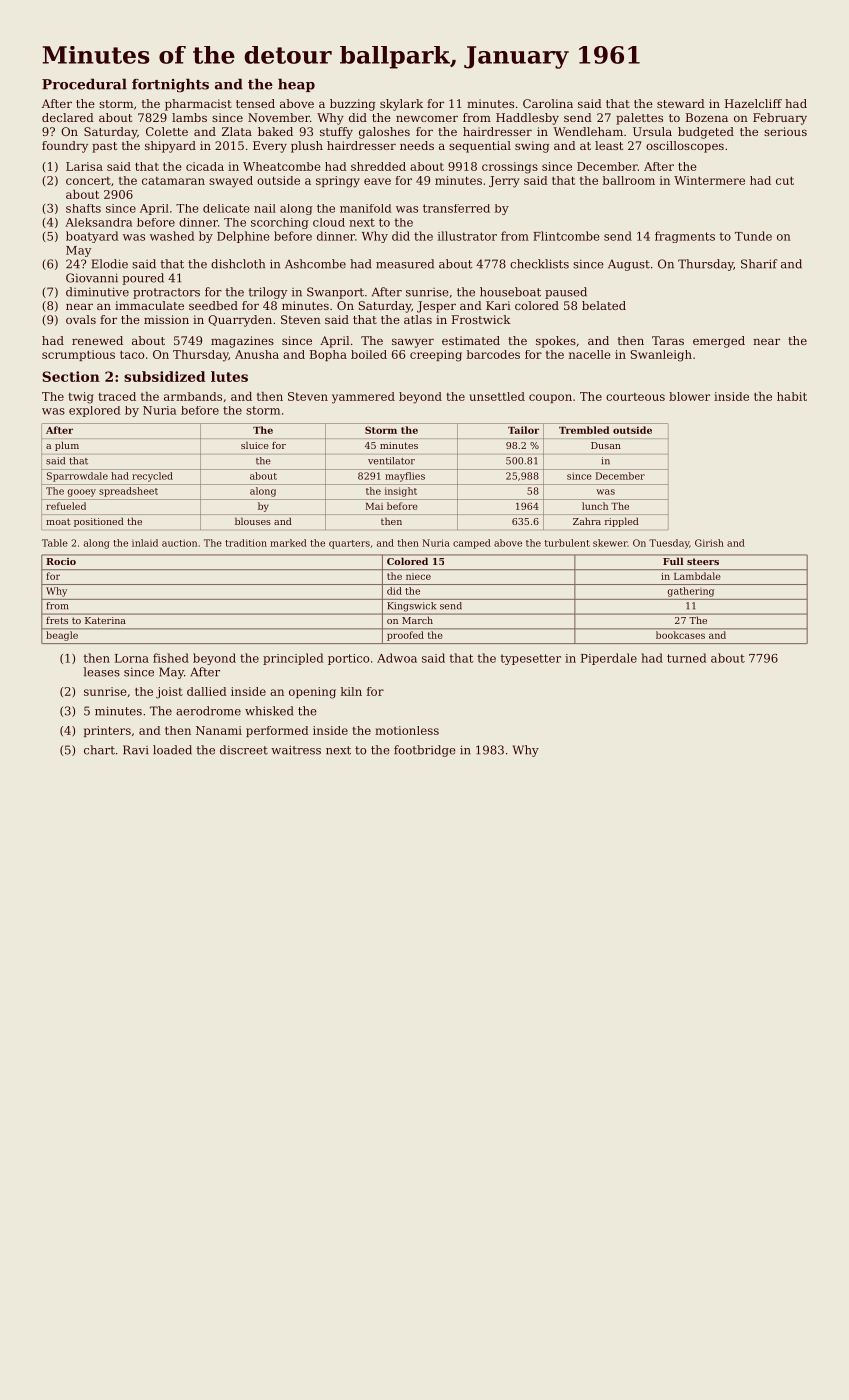  Describe the element at coordinates (92, 278) in the page. I see `Giovanni` at that location.
